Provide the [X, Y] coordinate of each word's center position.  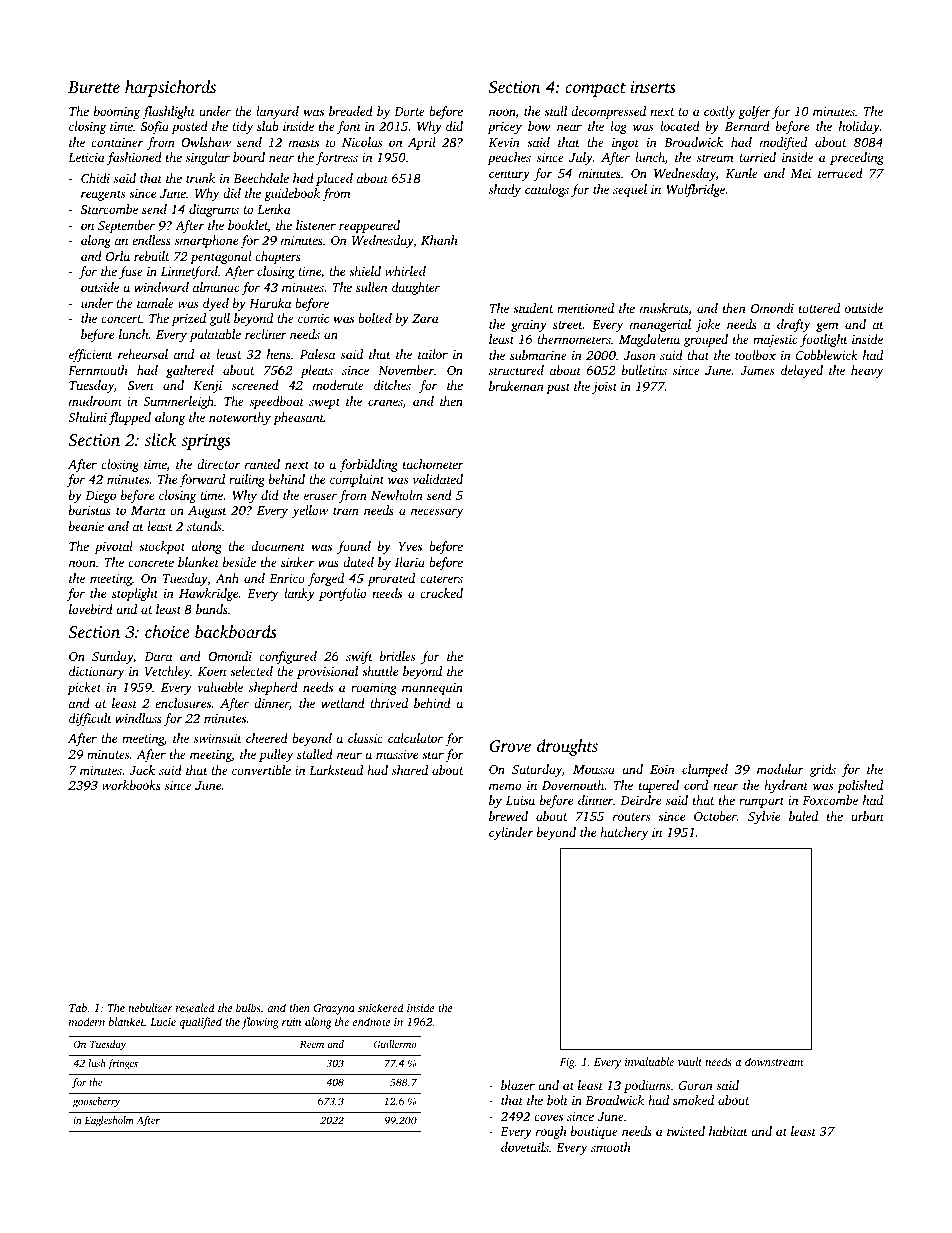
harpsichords [170, 88]
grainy [529, 326]
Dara [158, 656]
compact [595, 90]
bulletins [644, 370]
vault [690, 1061]
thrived [389, 703]
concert [121, 319]
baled [803, 816]
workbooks [131, 785]
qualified [200, 1023]
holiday [859, 127]
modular [780, 769]
